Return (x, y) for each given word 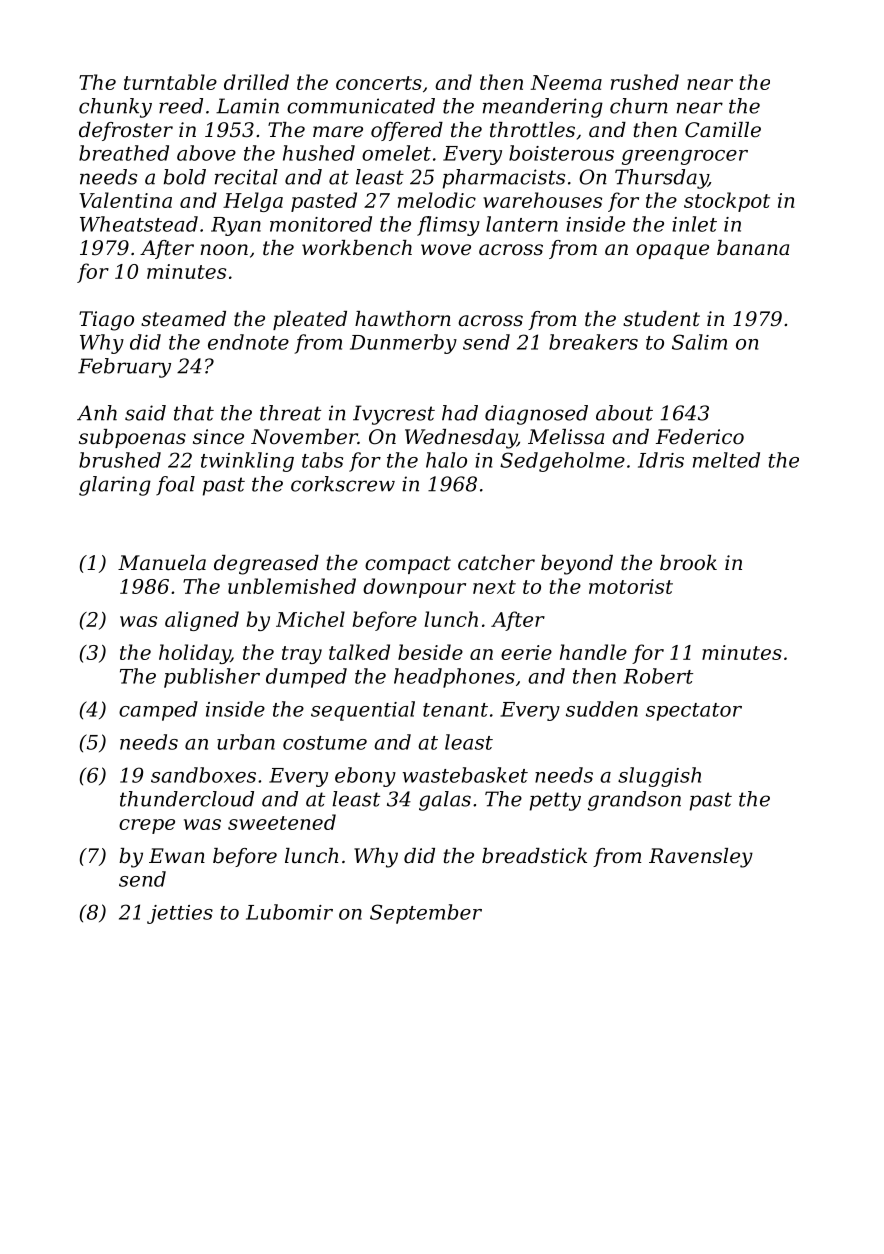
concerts (379, 83)
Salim (699, 342)
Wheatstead (139, 224)
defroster (126, 131)
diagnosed (536, 415)
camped (158, 711)
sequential (363, 711)
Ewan (177, 855)
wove (446, 249)
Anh (97, 413)
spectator (694, 712)
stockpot (727, 202)
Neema (566, 82)
